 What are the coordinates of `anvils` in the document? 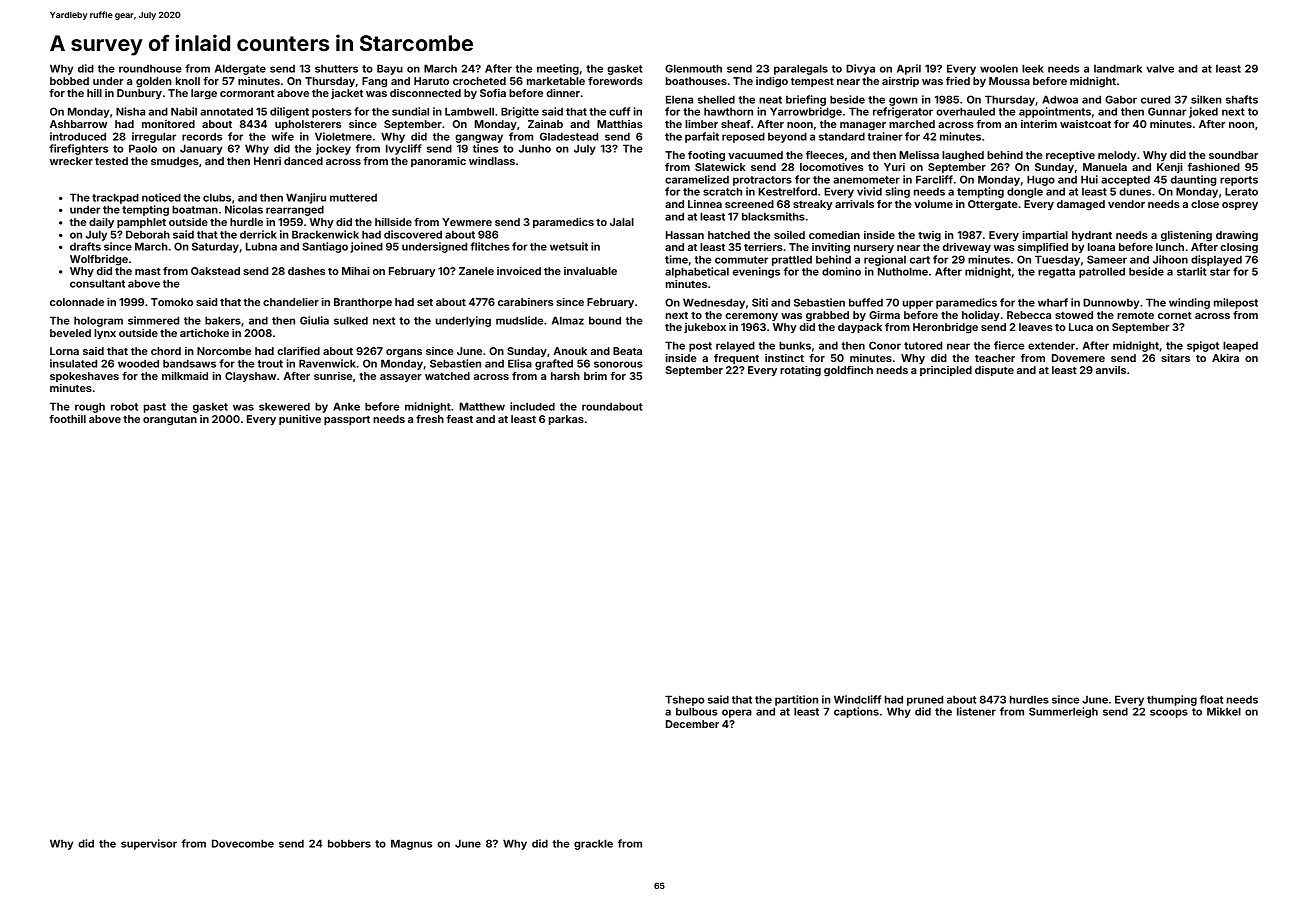 It's located at (1111, 370).
